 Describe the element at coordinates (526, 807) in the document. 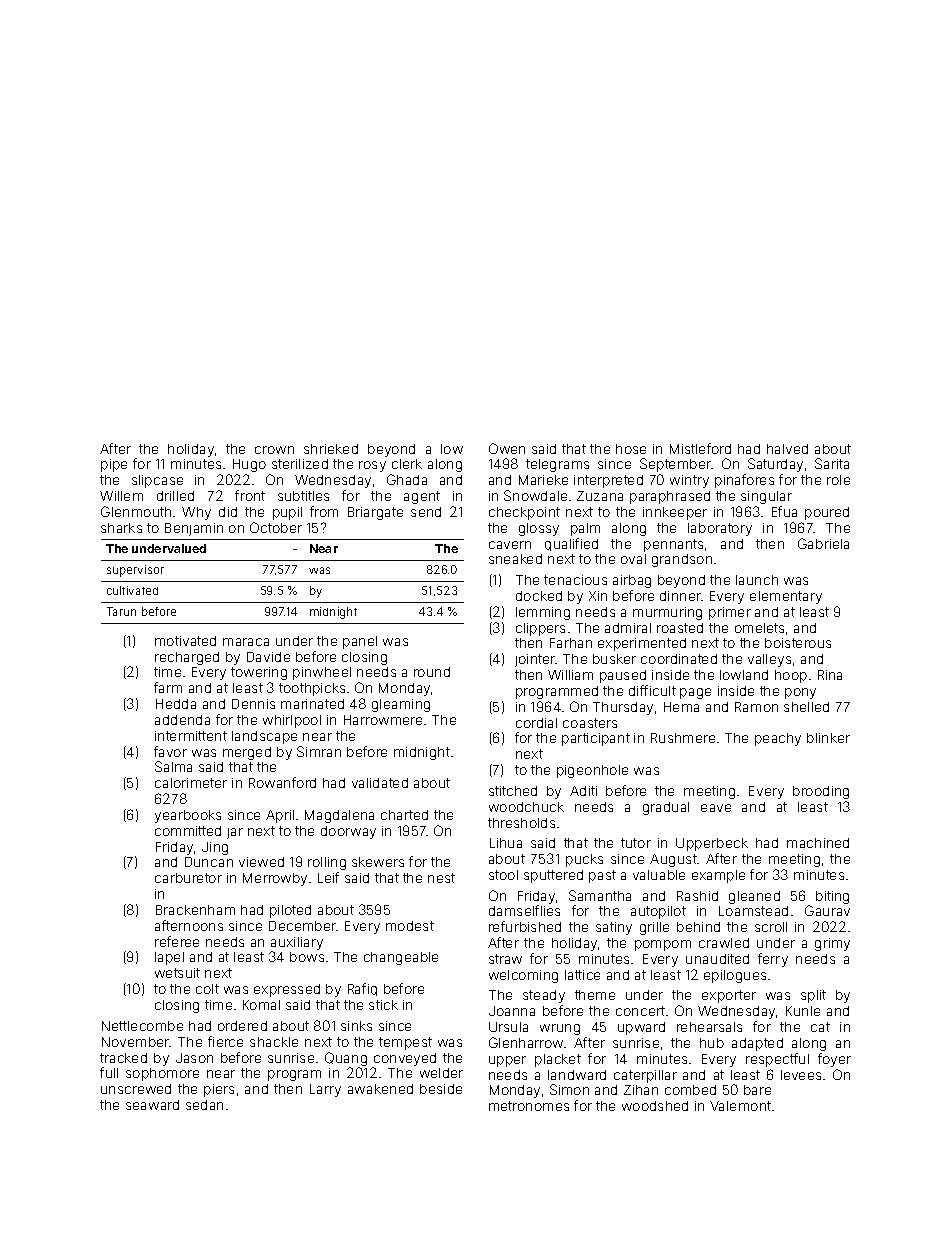

I see `woodchuck` at that location.
